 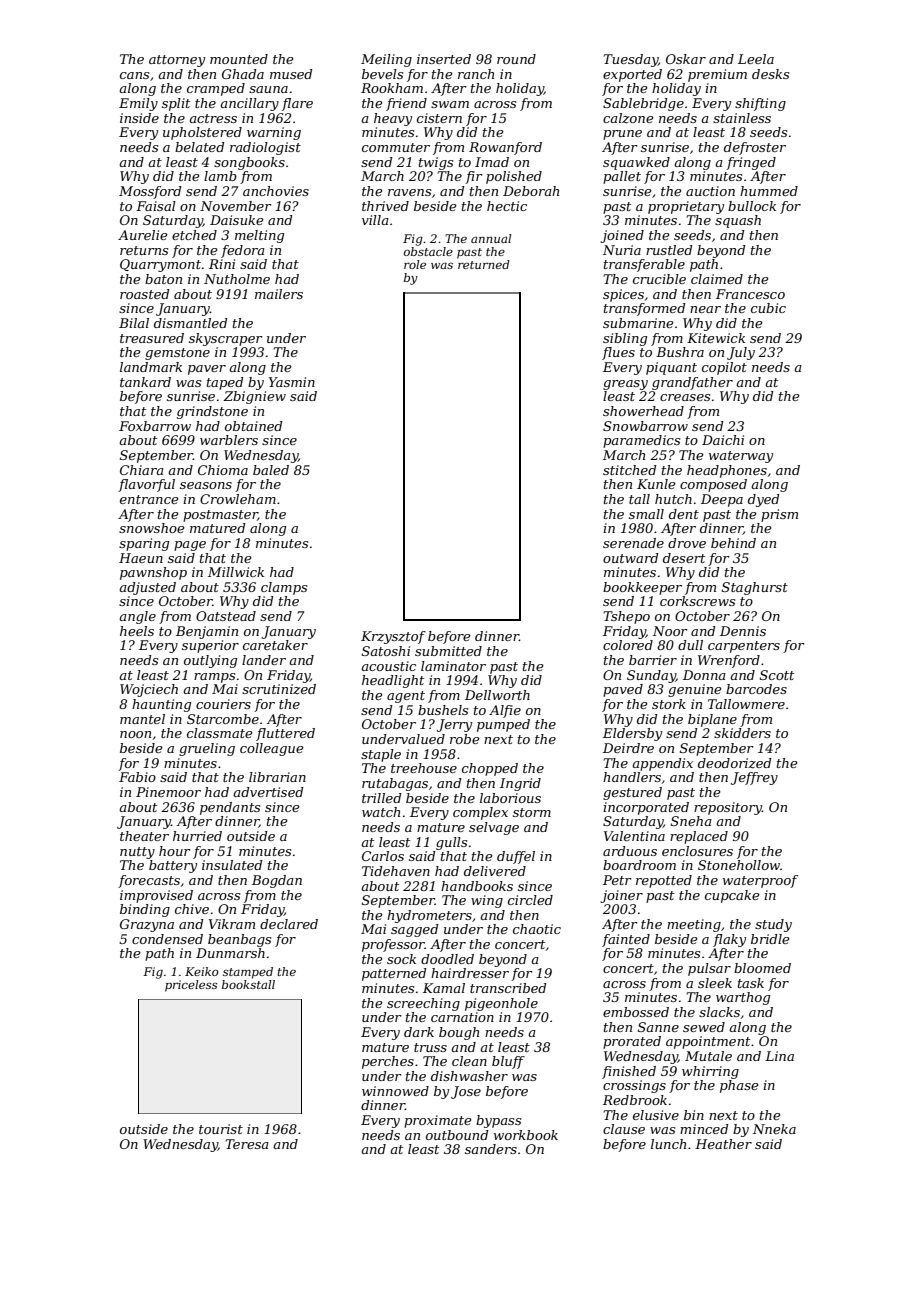 I want to click on mailers, so click(x=279, y=294).
